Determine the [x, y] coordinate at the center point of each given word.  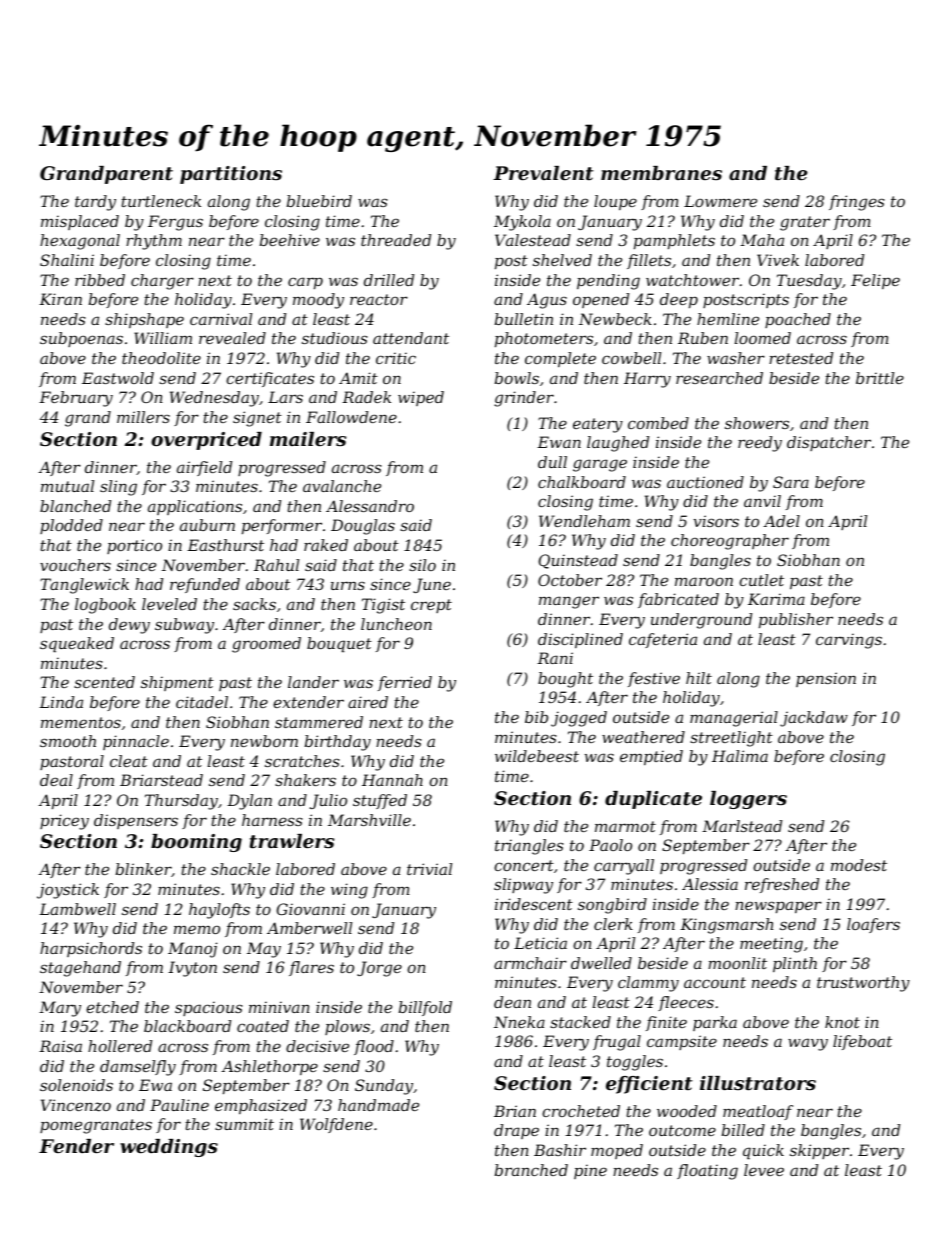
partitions [231, 175]
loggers [748, 800]
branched [531, 1170]
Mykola [522, 223]
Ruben [703, 338]
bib [536, 717]
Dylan [249, 802]
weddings [169, 1148]
